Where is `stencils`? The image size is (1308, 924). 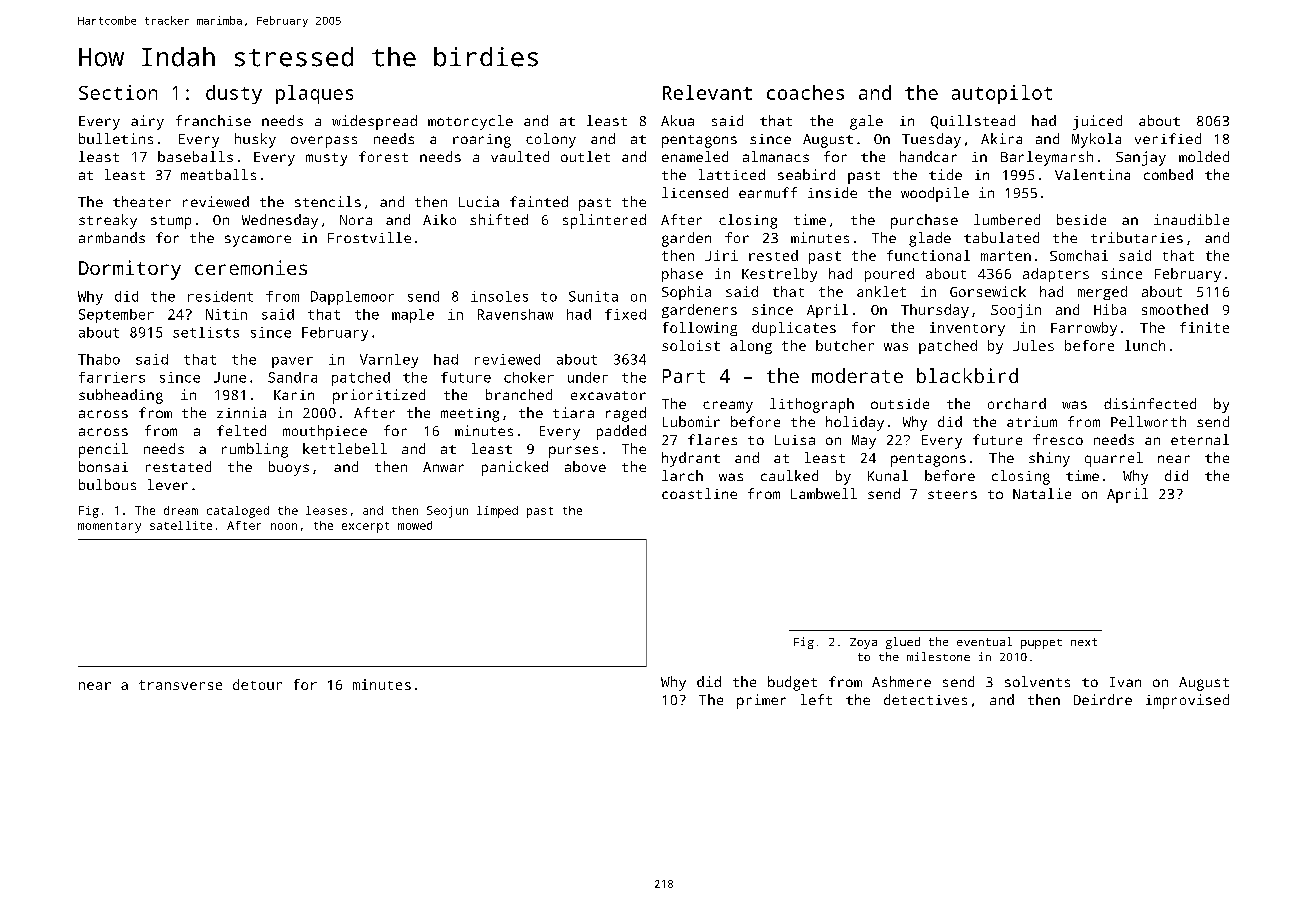
stencils is located at coordinates (328, 201).
